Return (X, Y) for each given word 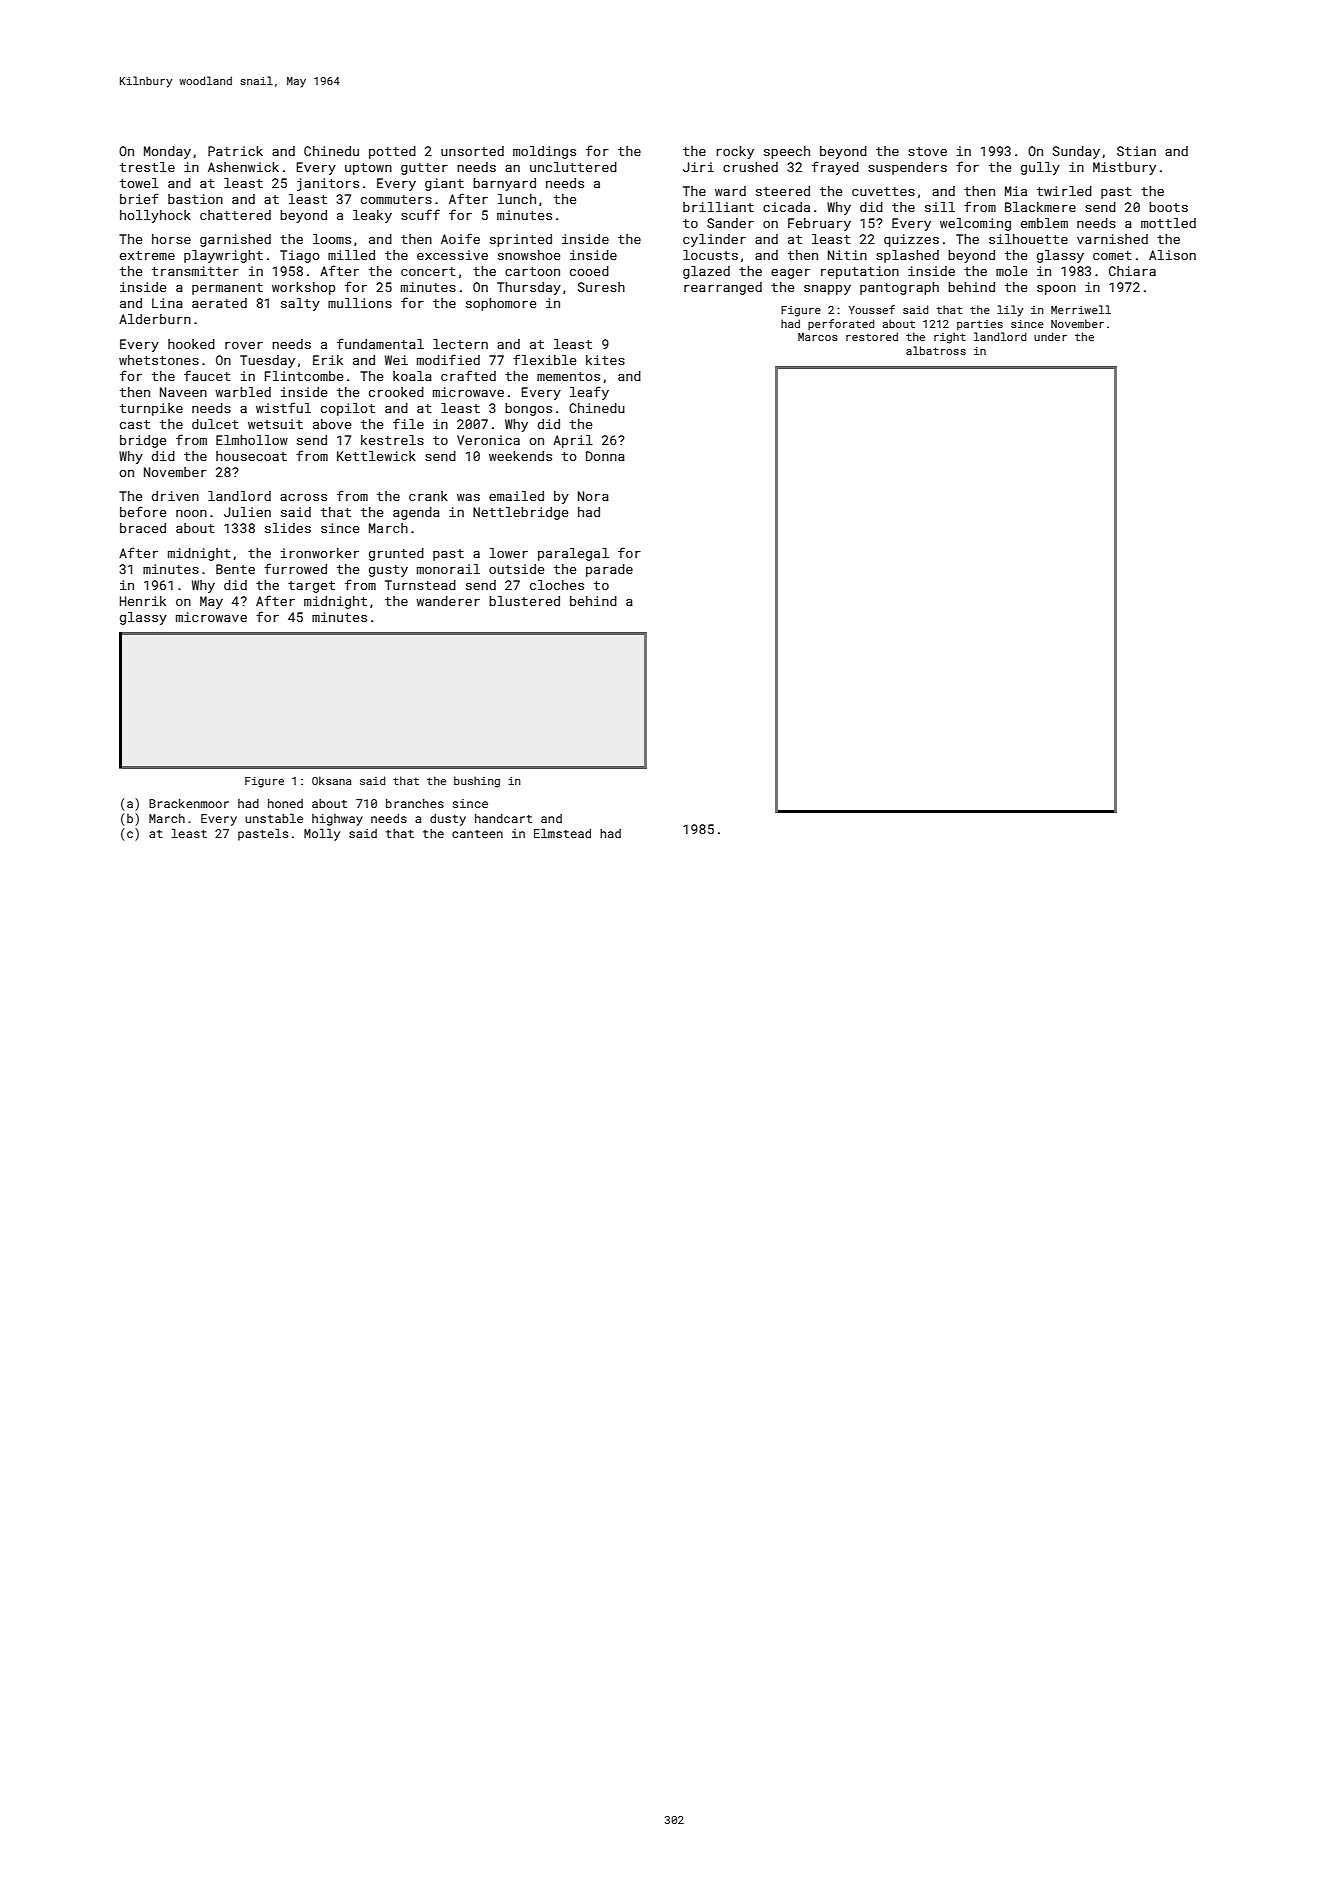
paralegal (573, 554)
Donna (605, 456)
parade (609, 570)
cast (135, 424)
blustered (524, 601)
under (1050, 336)
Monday (167, 152)
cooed (589, 271)
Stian (1136, 151)
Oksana (332, 780)
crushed (750, 167)
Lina (167, 303)
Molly (322, 834)
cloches (557, 585)
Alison (1172, 255)
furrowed (295, 568)
